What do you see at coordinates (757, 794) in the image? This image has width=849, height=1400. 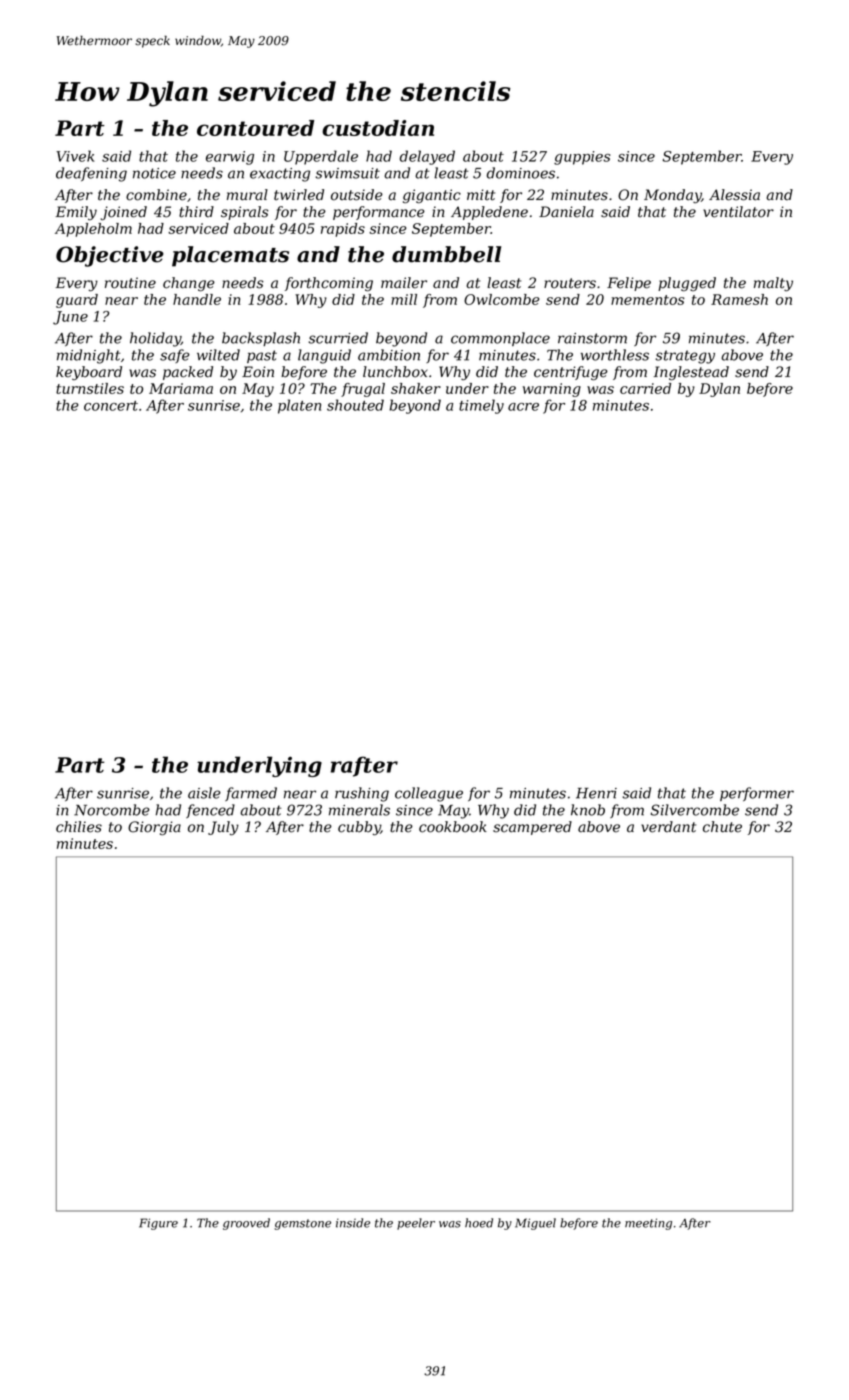 I see `performer` at bounding box center [757, 794].
